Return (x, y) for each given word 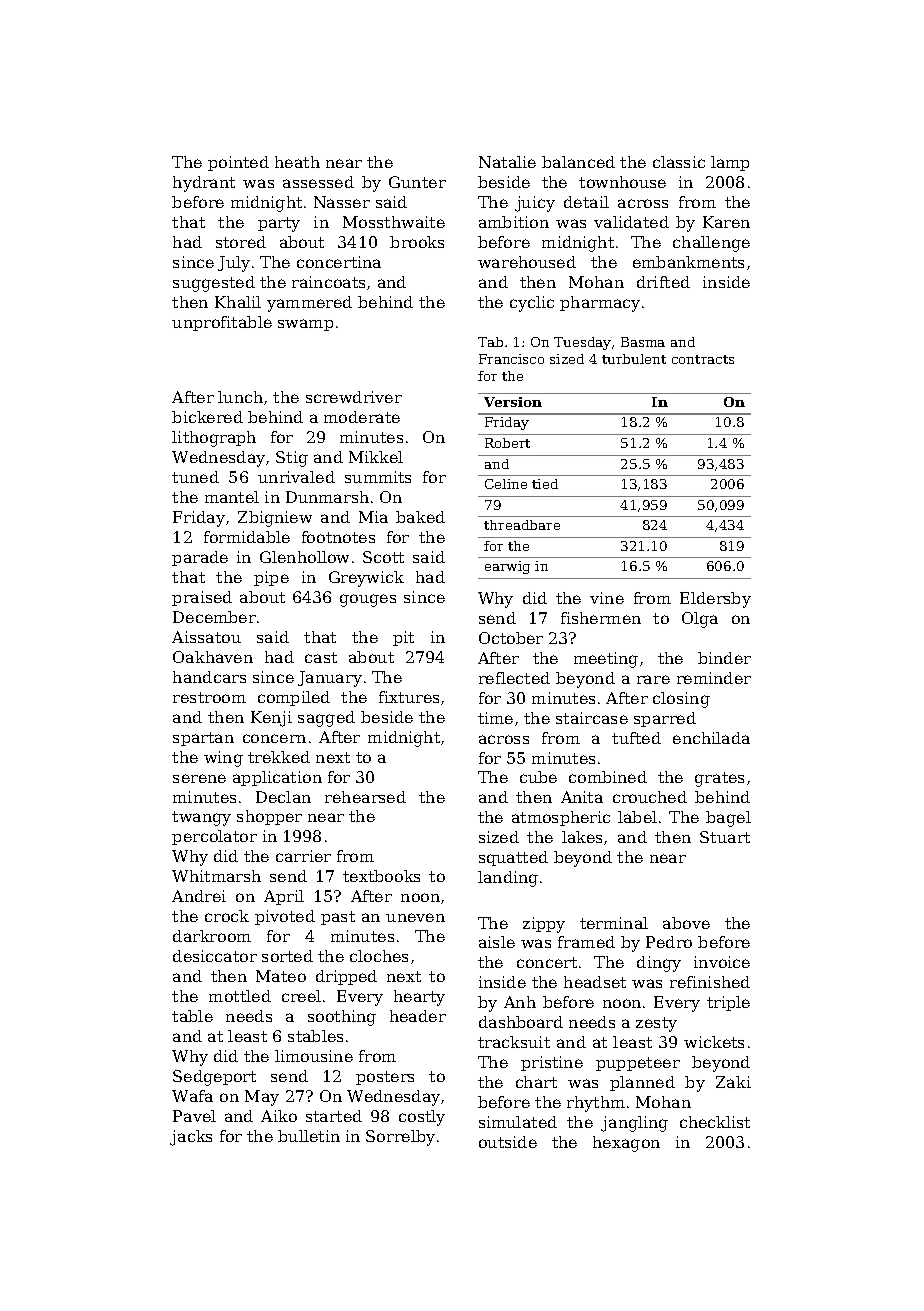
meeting (606, 660)
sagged (326, 719)
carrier (303, 856)
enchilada (711, 738)
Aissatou (206, 637)
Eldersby (715, 600)
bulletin (309, 1136)
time (495, 718)
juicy (535, 204)
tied (545, 484)
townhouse (622, 182)
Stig (292, 459)
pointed (238, 163)
